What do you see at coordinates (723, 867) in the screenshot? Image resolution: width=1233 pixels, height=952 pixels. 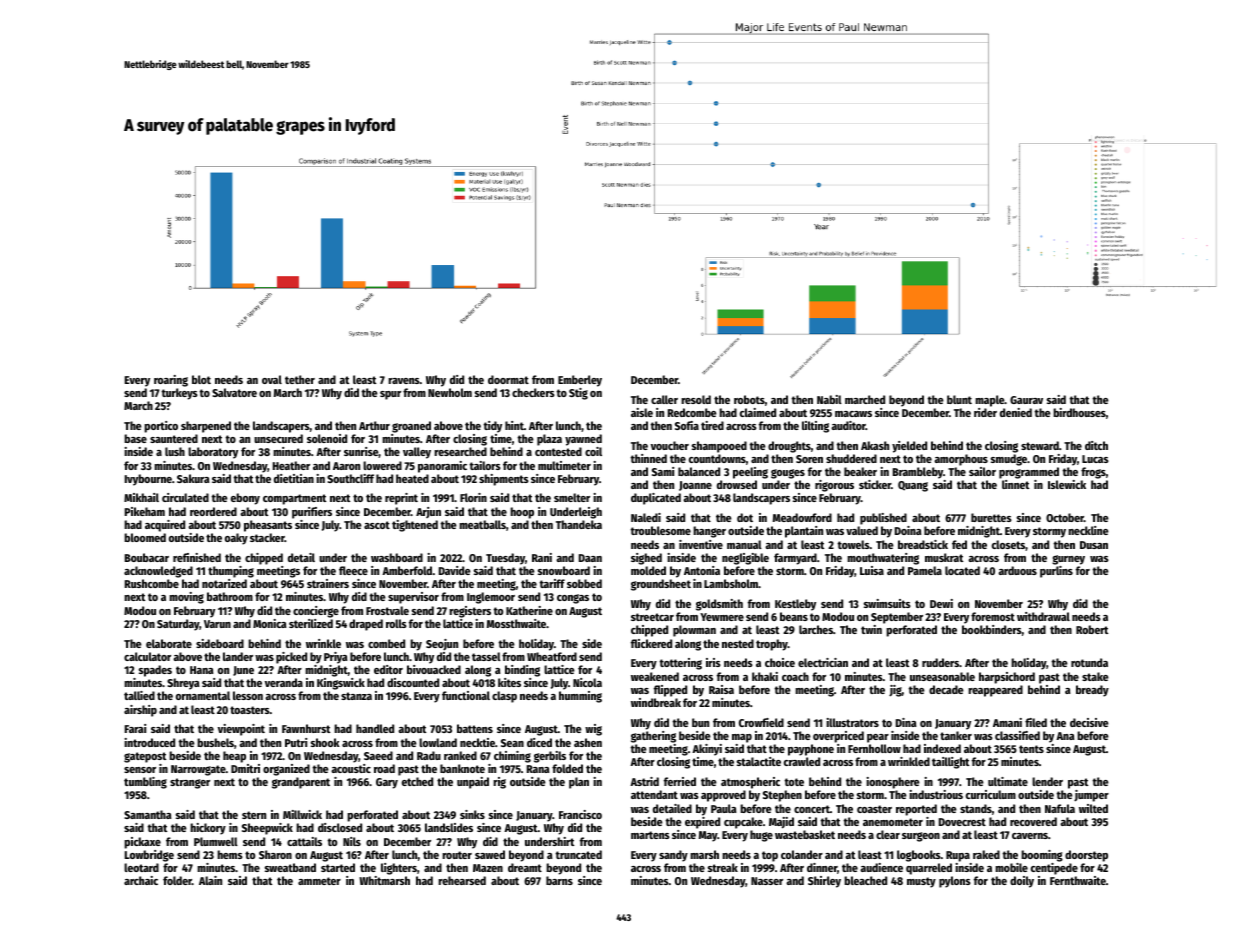 I see `streak` at bounding box center [723, 867].
